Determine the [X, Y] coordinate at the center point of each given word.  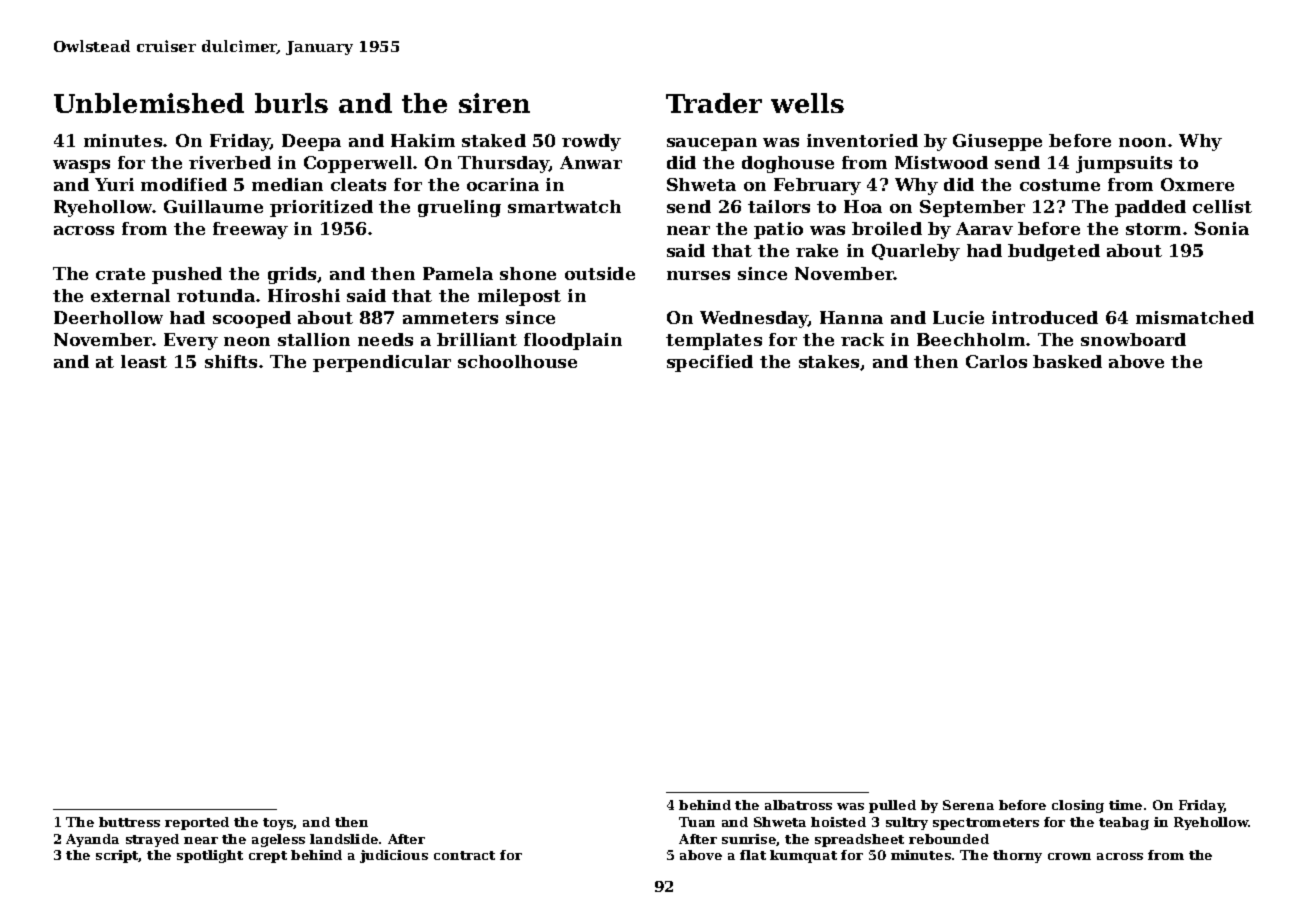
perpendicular [382, 363]
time [1125, 805]
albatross [798, 805]
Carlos [996, 361]
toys [278, 824]
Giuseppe [997, 142]
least [144, 361]
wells [807, 103]
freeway [250, 230]
